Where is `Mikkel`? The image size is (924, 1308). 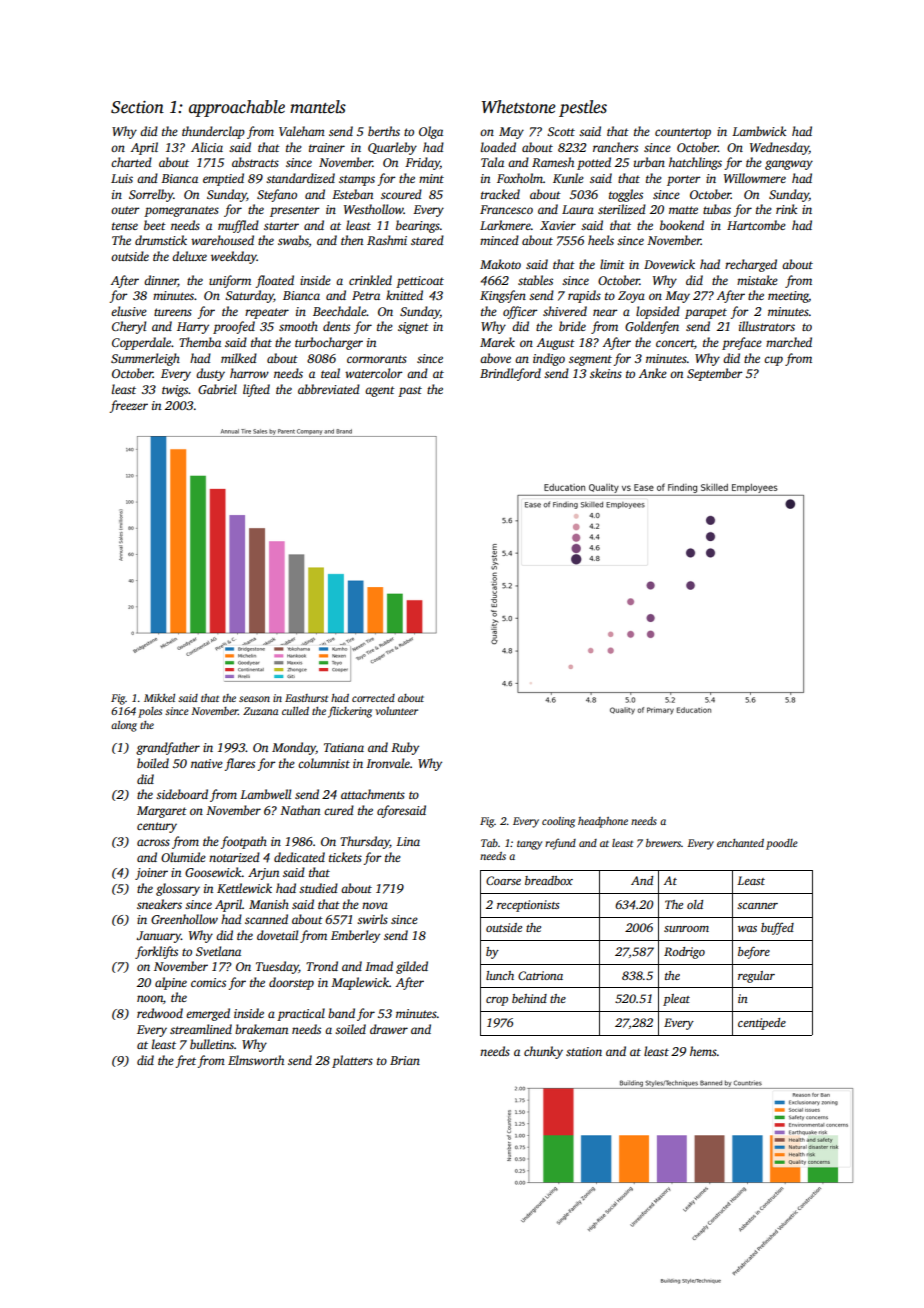
Mikkel is located at coordinates (159, 698).
